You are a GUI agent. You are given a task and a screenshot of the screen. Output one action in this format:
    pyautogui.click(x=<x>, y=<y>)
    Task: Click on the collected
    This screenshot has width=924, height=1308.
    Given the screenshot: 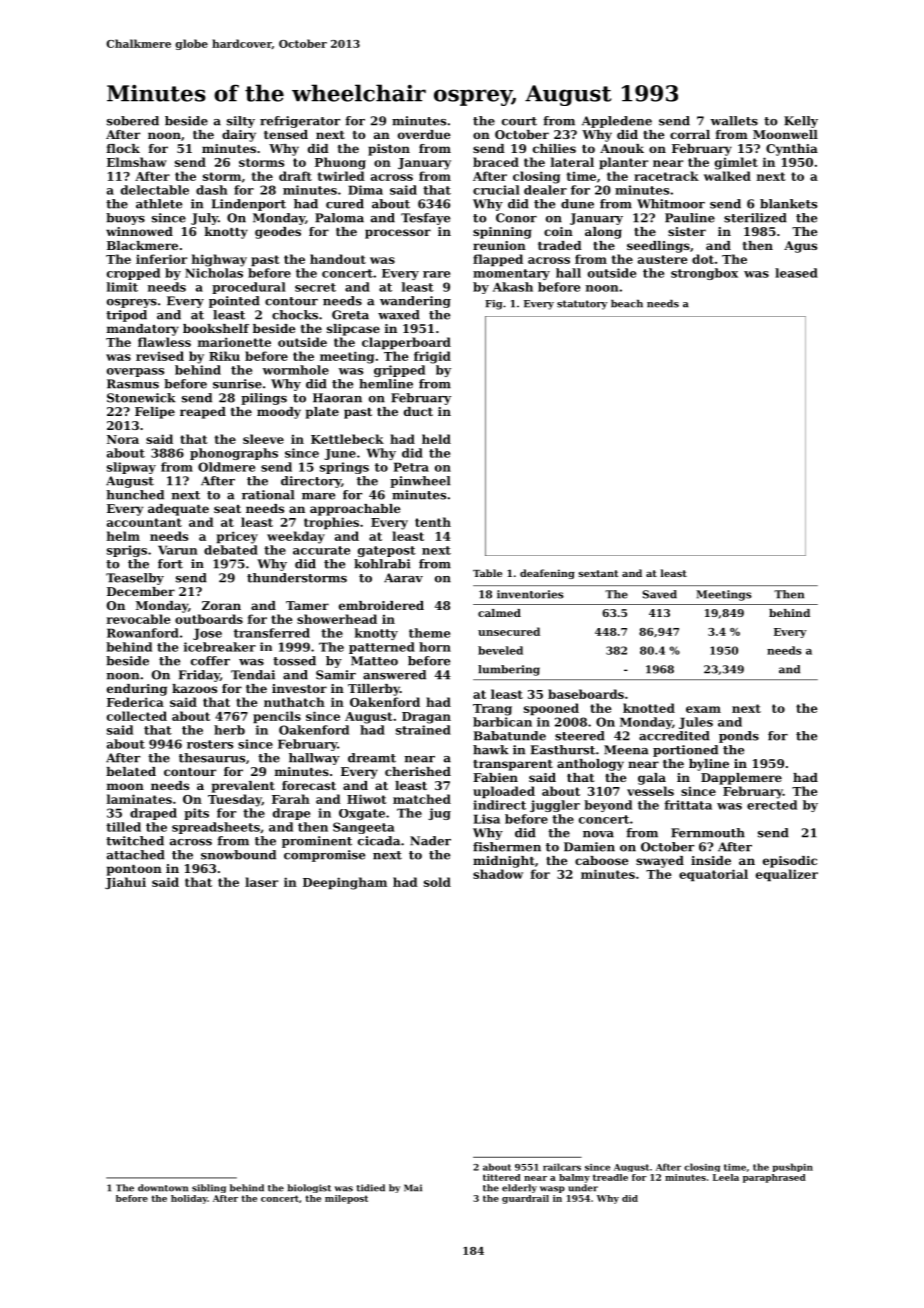 What is the action you would take?
    pyautogui.click(x=137, y=716)
